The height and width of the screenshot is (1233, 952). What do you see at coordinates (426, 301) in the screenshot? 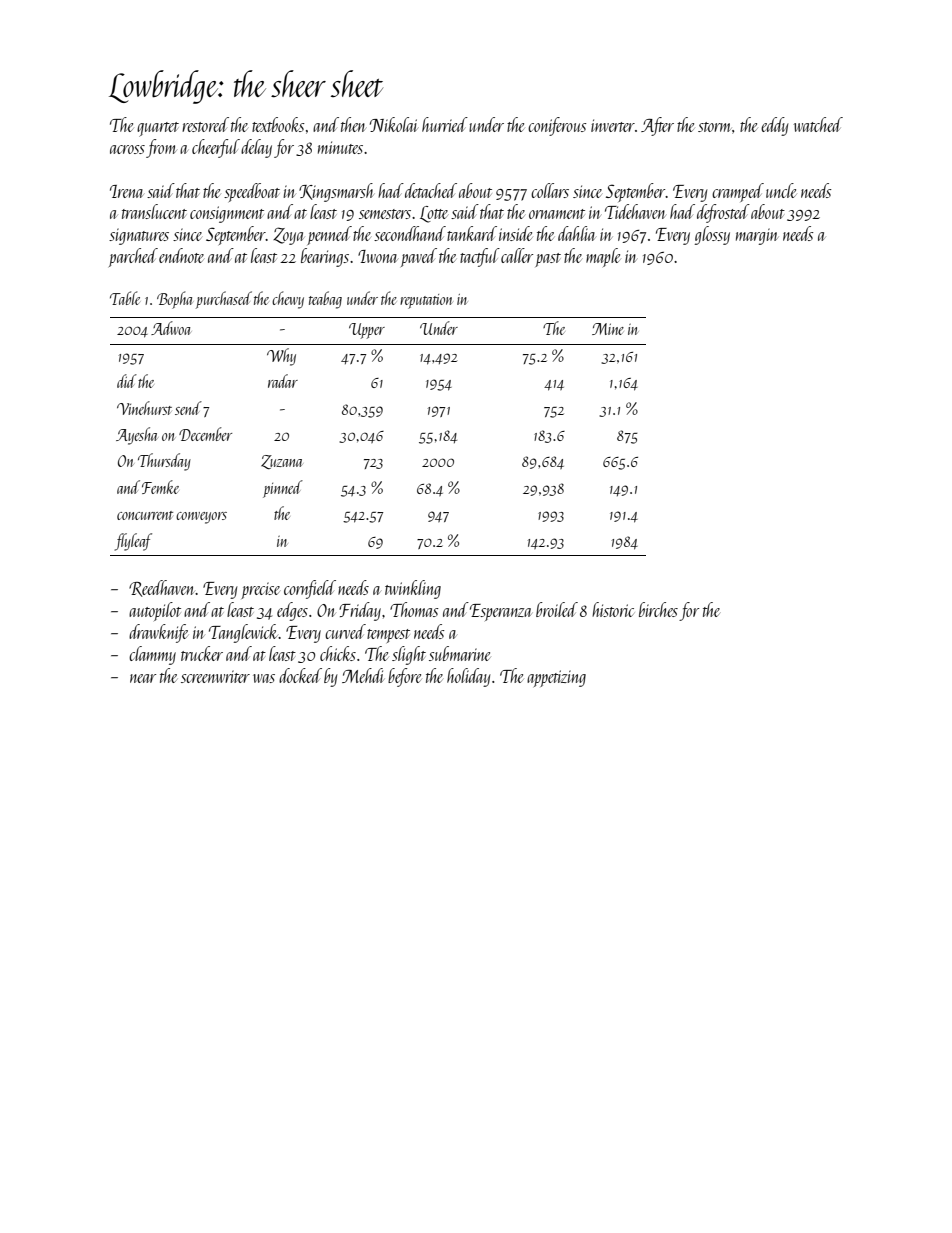
I see `reputation` at bounding box center [426, 301].
